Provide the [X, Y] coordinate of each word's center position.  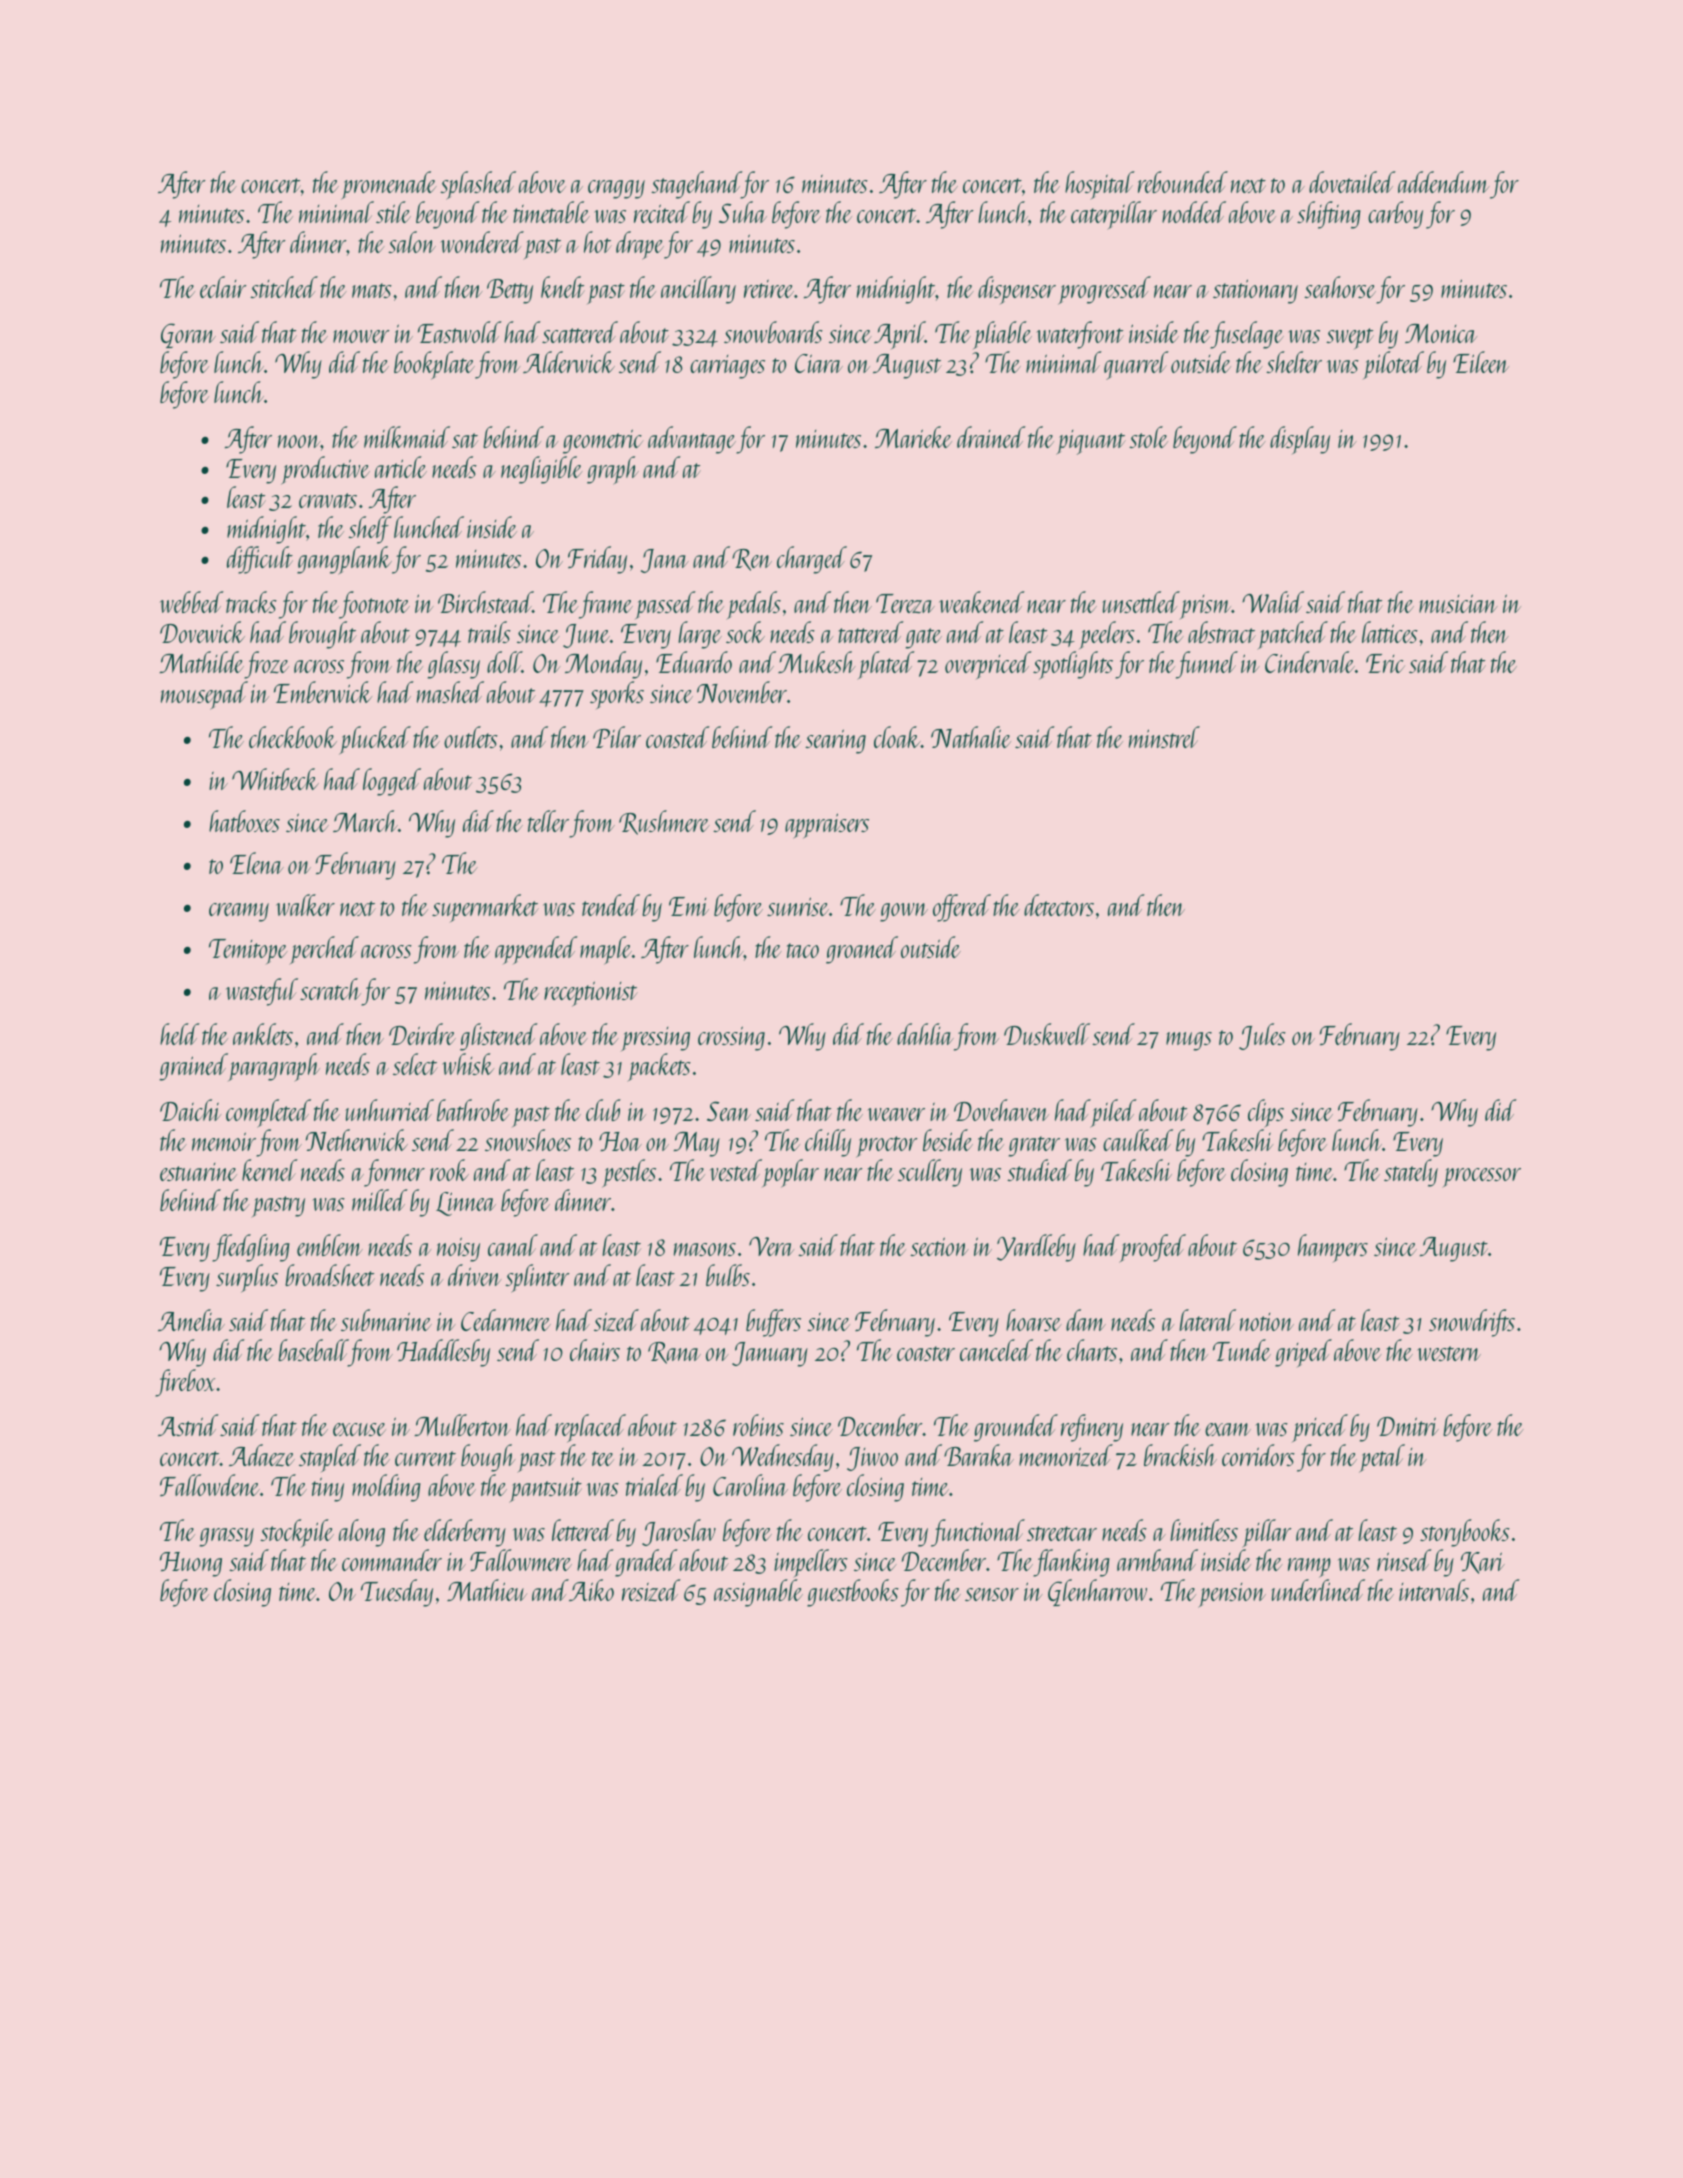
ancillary [698, 290]
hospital [1100, 185]
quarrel [1136, 365]
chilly [828, 1143]
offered [962, 908]
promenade [388, 185]
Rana [674, 1353]
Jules [1262, 1036]
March [365, 821]
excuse [359, 1429]
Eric [1385, 663]
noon [299, 441]
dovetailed [1352, 182]
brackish [1180, 1455]
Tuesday [397, 1593]
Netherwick [357, 1140]
